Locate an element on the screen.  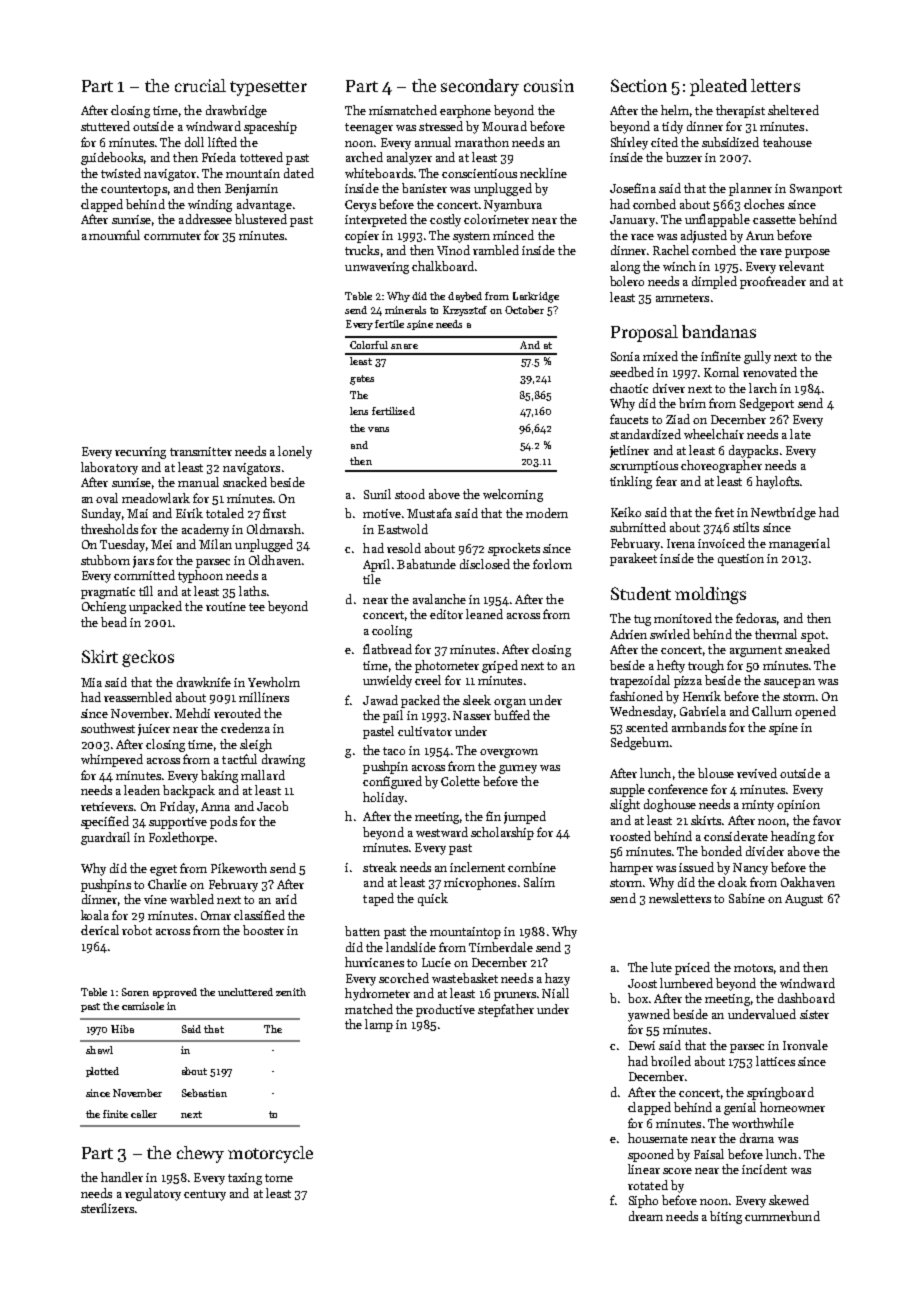
regulatory is located at coordinates (153, 1194).
